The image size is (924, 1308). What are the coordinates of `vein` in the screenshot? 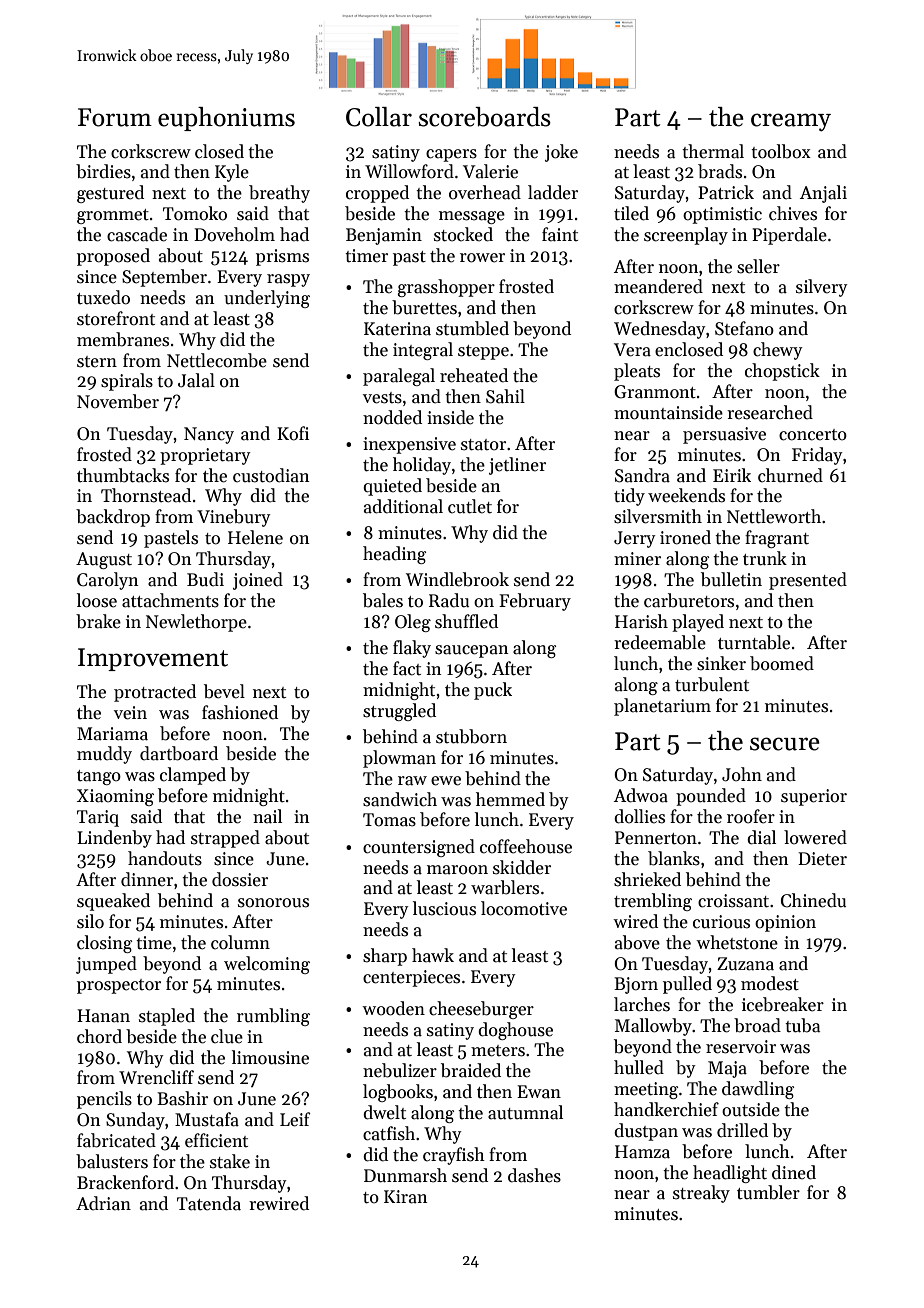 It's located at (130, 713).
